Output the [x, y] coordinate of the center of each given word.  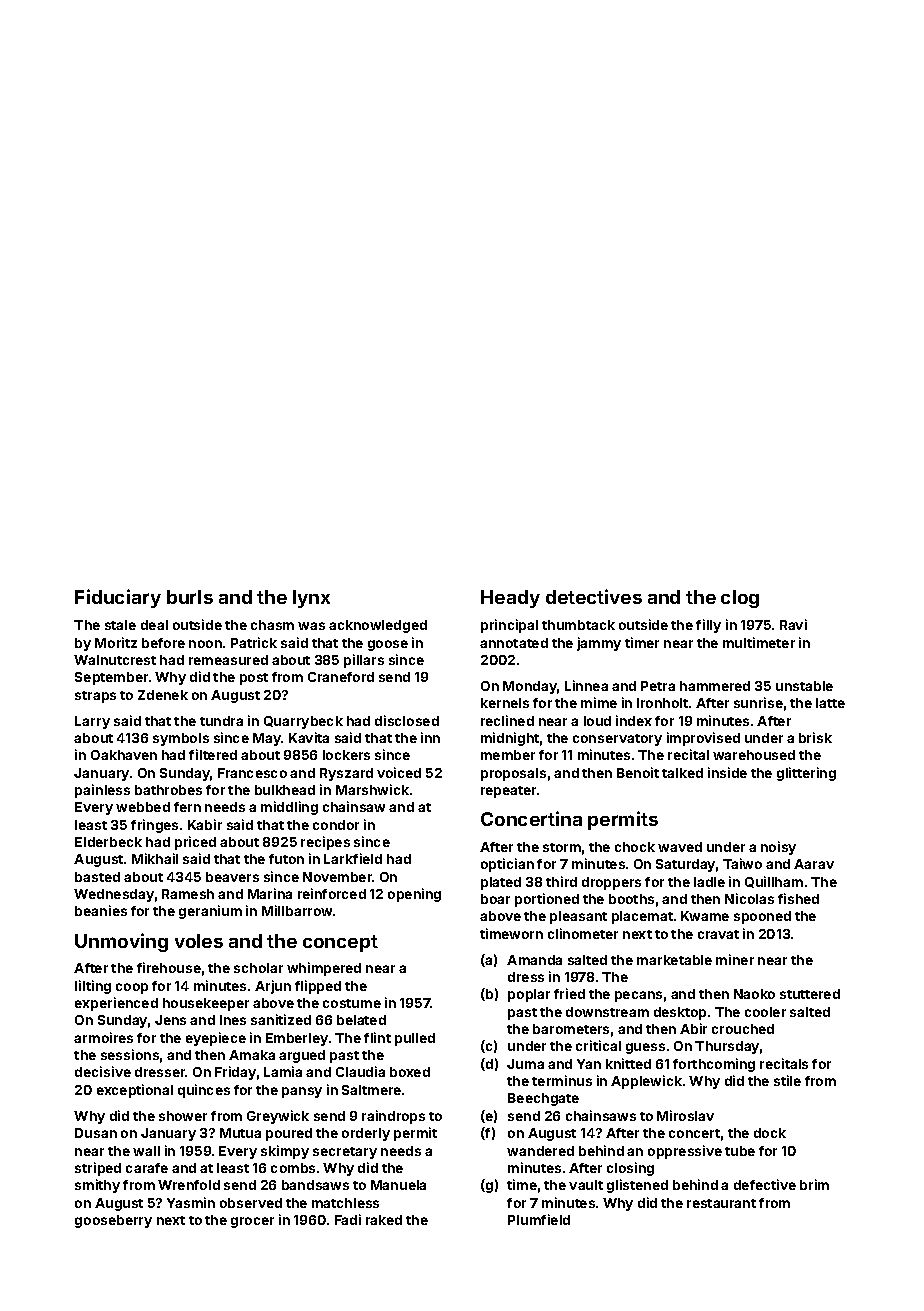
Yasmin [191, 1202]
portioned [547, 900]
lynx [311, 599]
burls [190, 597]
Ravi [793, 624]
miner [735, 959]
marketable [674, 960]
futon [286, 859]
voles [199, 941]
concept [340, 943]
